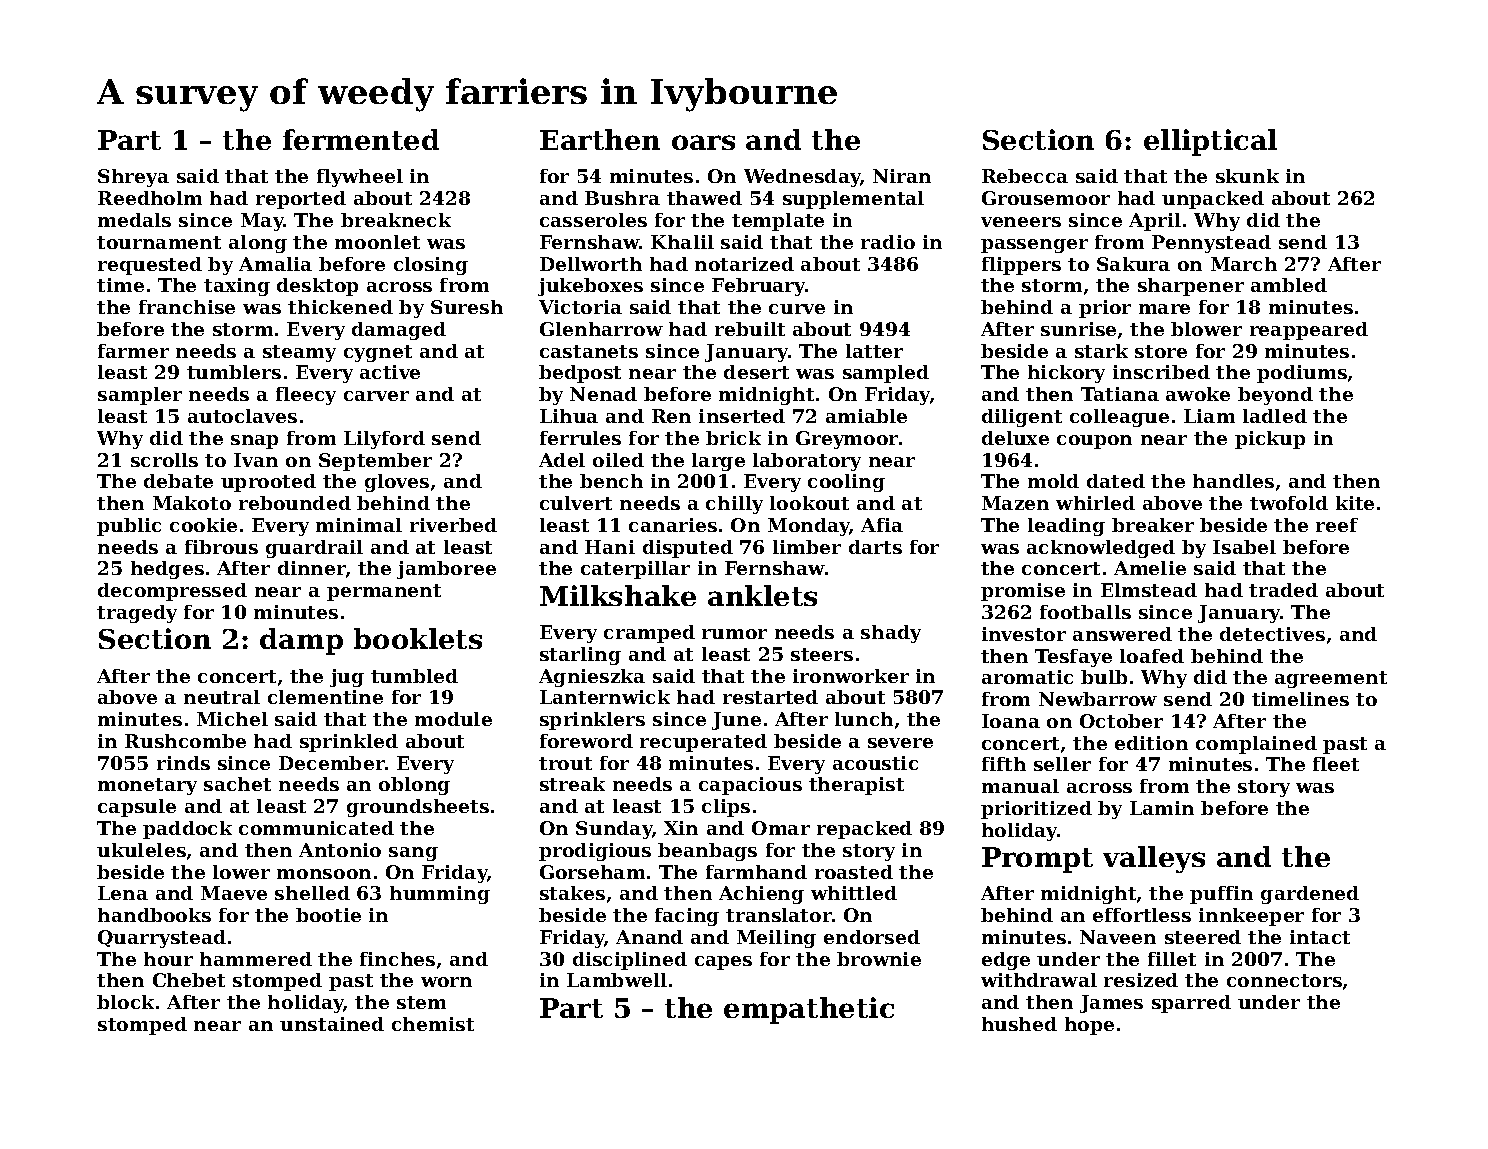 This page has width=1488, height=1149. I want to click on sampler, so click(140, 396).
